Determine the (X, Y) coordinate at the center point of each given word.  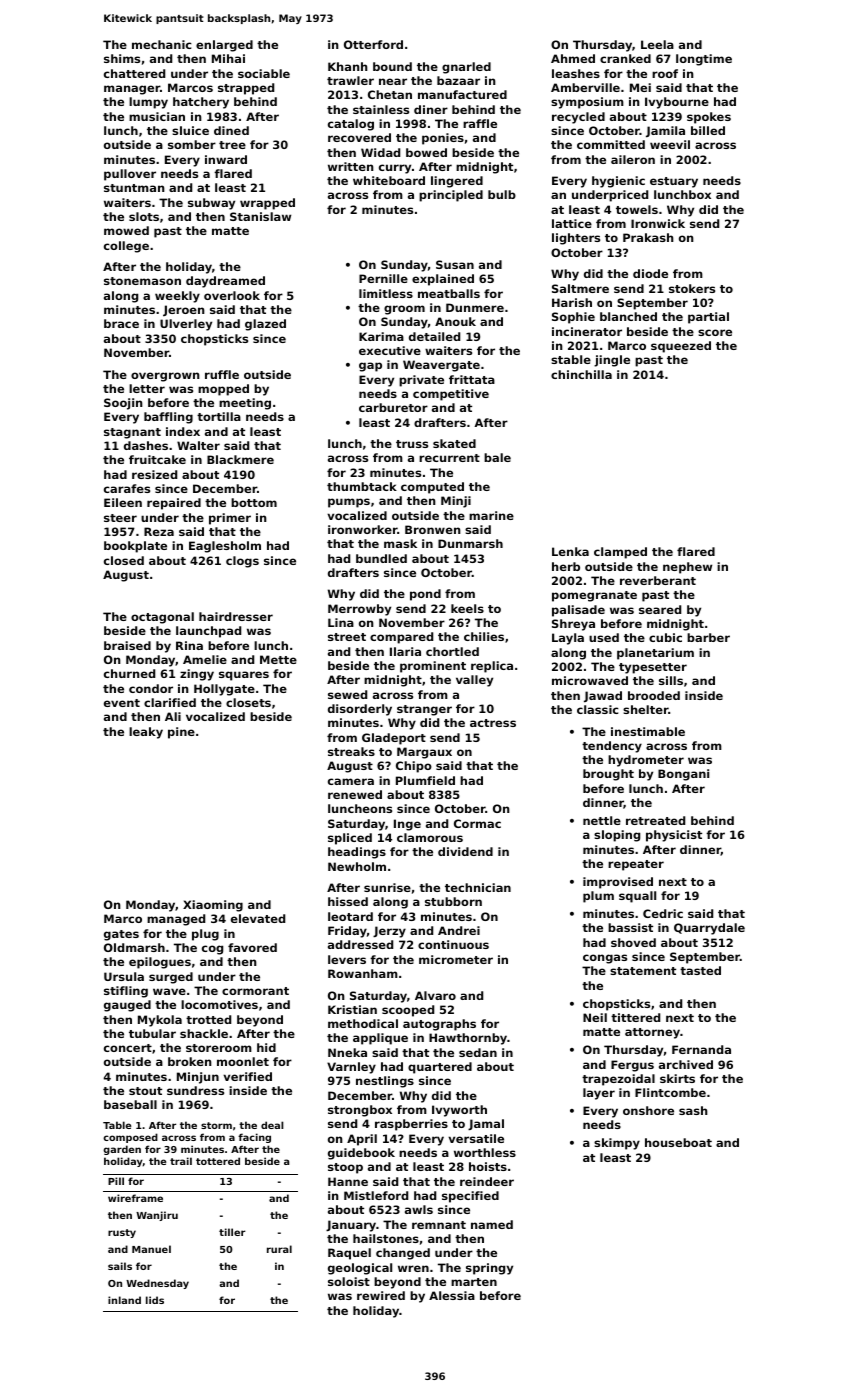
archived (686, 1064)
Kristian (352, 1009)
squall (637, 897)
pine (181, 733)
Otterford (373, 44)
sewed (347, 694)
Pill (116, 1181)
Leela (657, 44)
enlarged (224, 46)
